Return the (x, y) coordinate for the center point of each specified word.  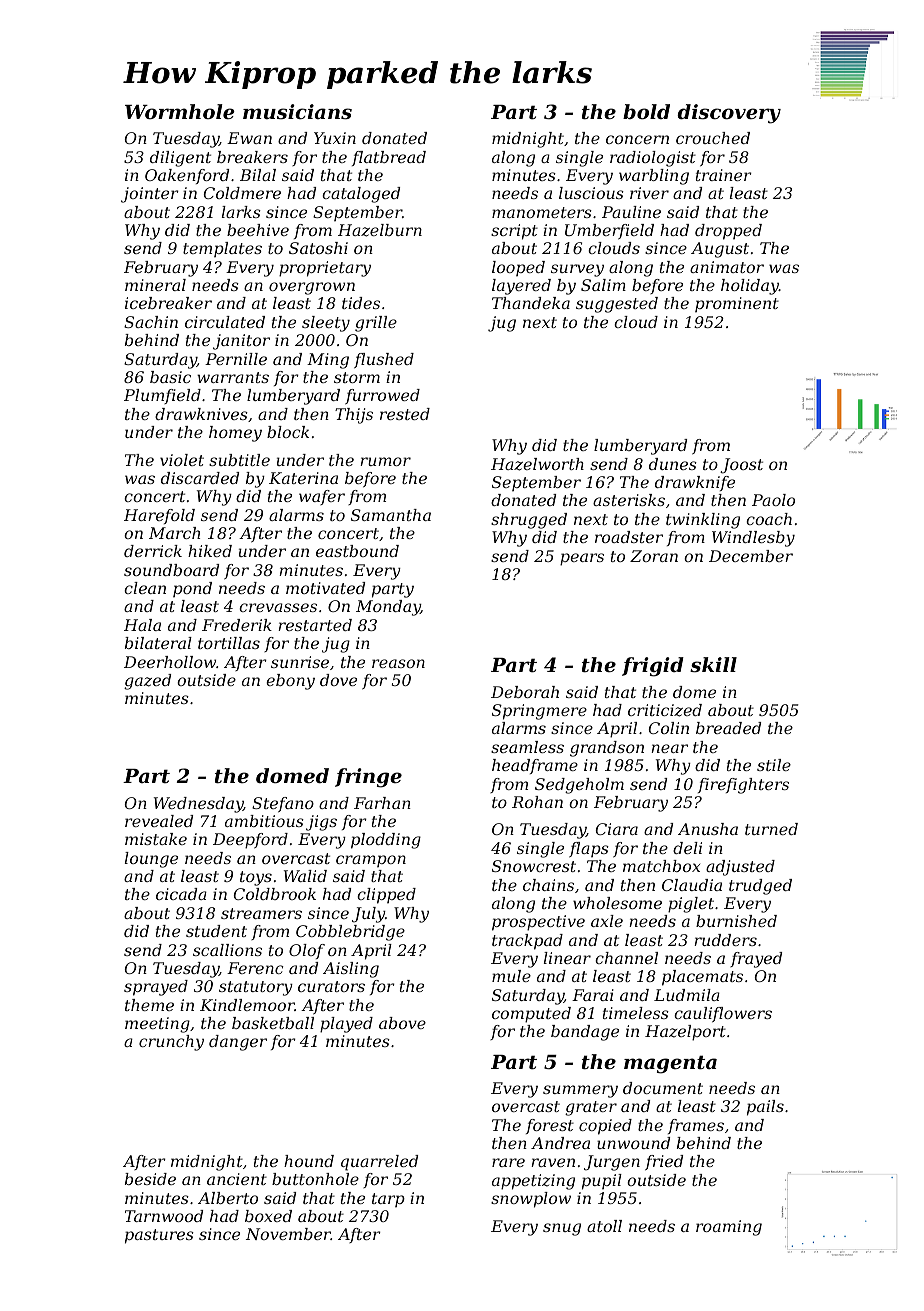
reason (398, 663)
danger (238, 1043)
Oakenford (187, 176)
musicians (297, 112)
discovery (729, 114)
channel (626, 958)
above (402, 1023)
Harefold (159, 516)
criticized (665, 710)
